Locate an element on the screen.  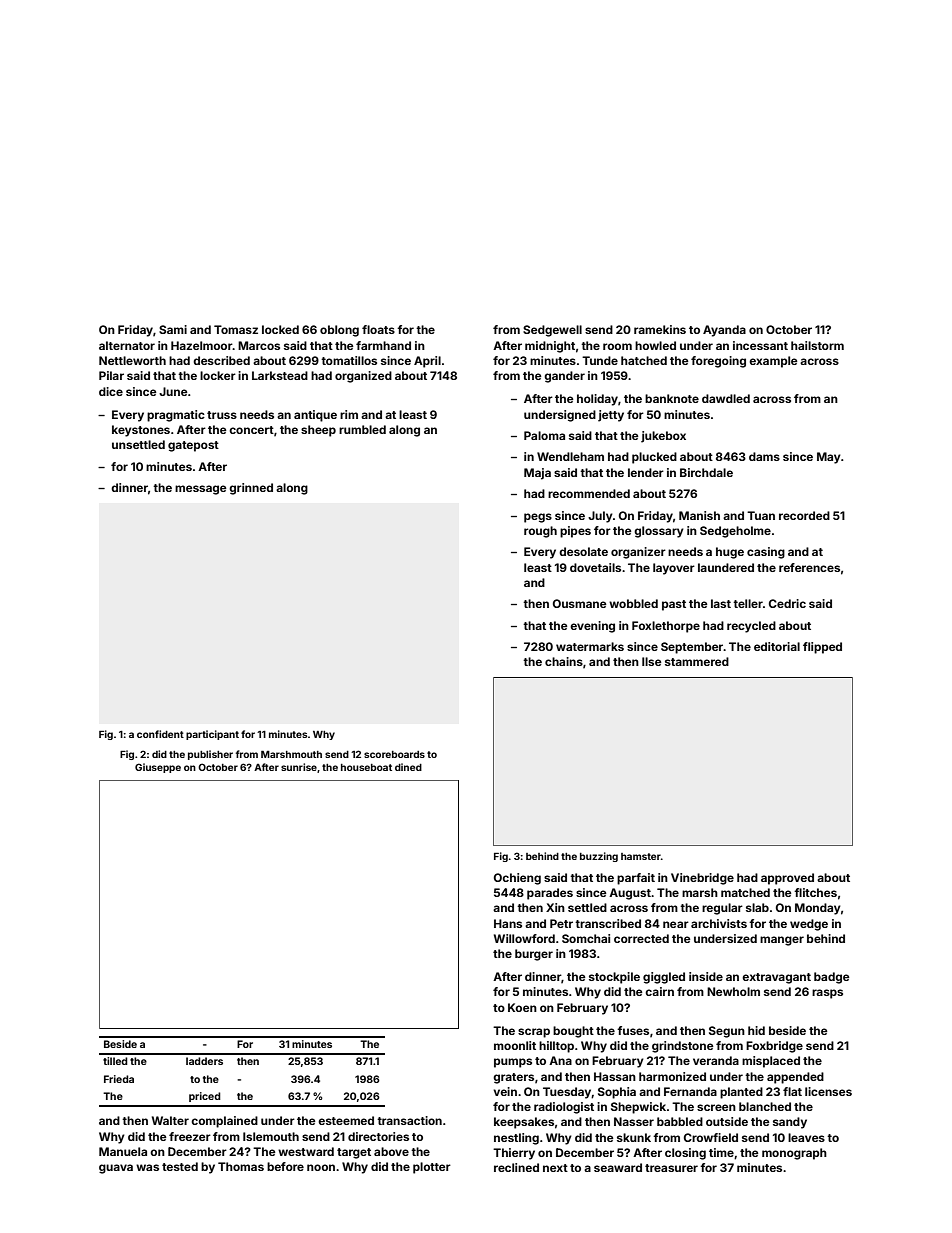
Paloma is located at coordinates (544, 435).
